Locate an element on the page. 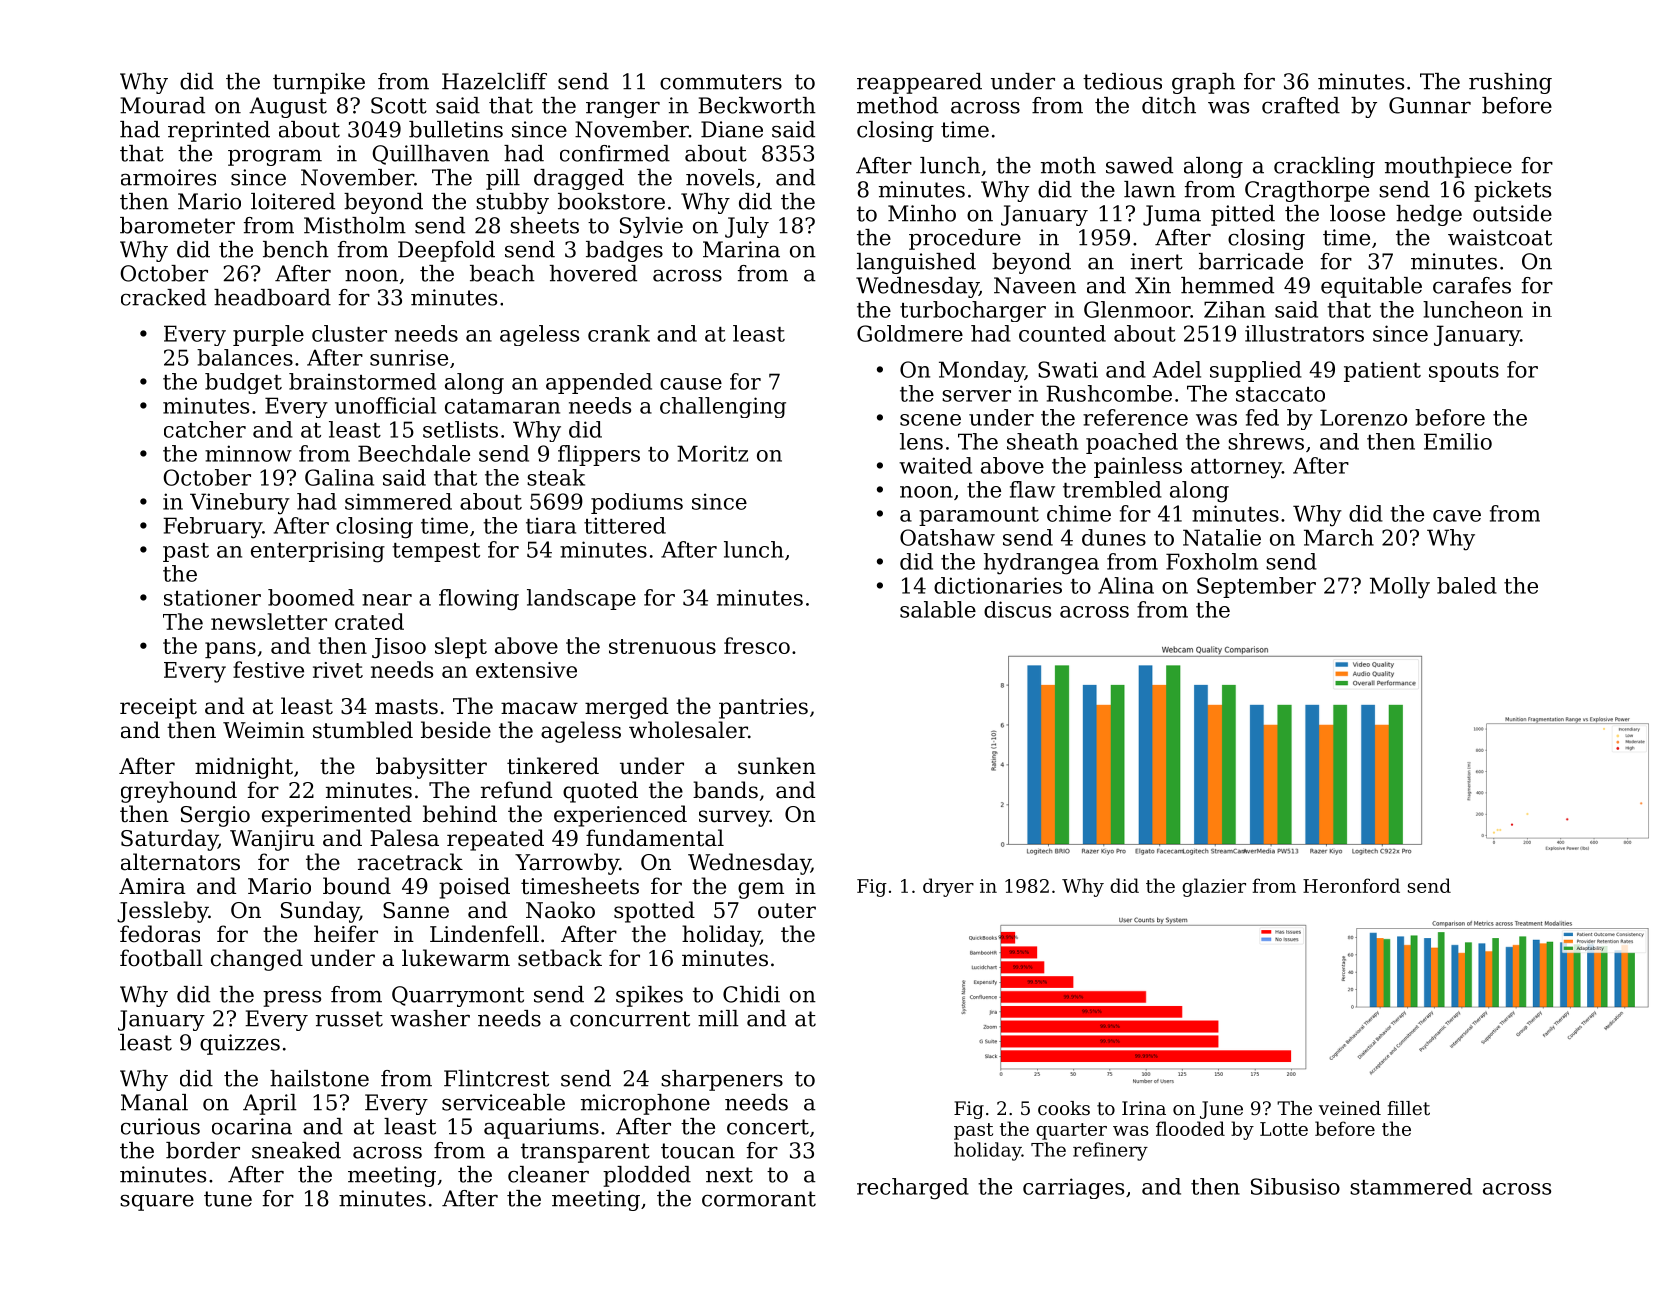 This image has height=1292, width=1672. spouts is located at coordinates (1464, 372).
